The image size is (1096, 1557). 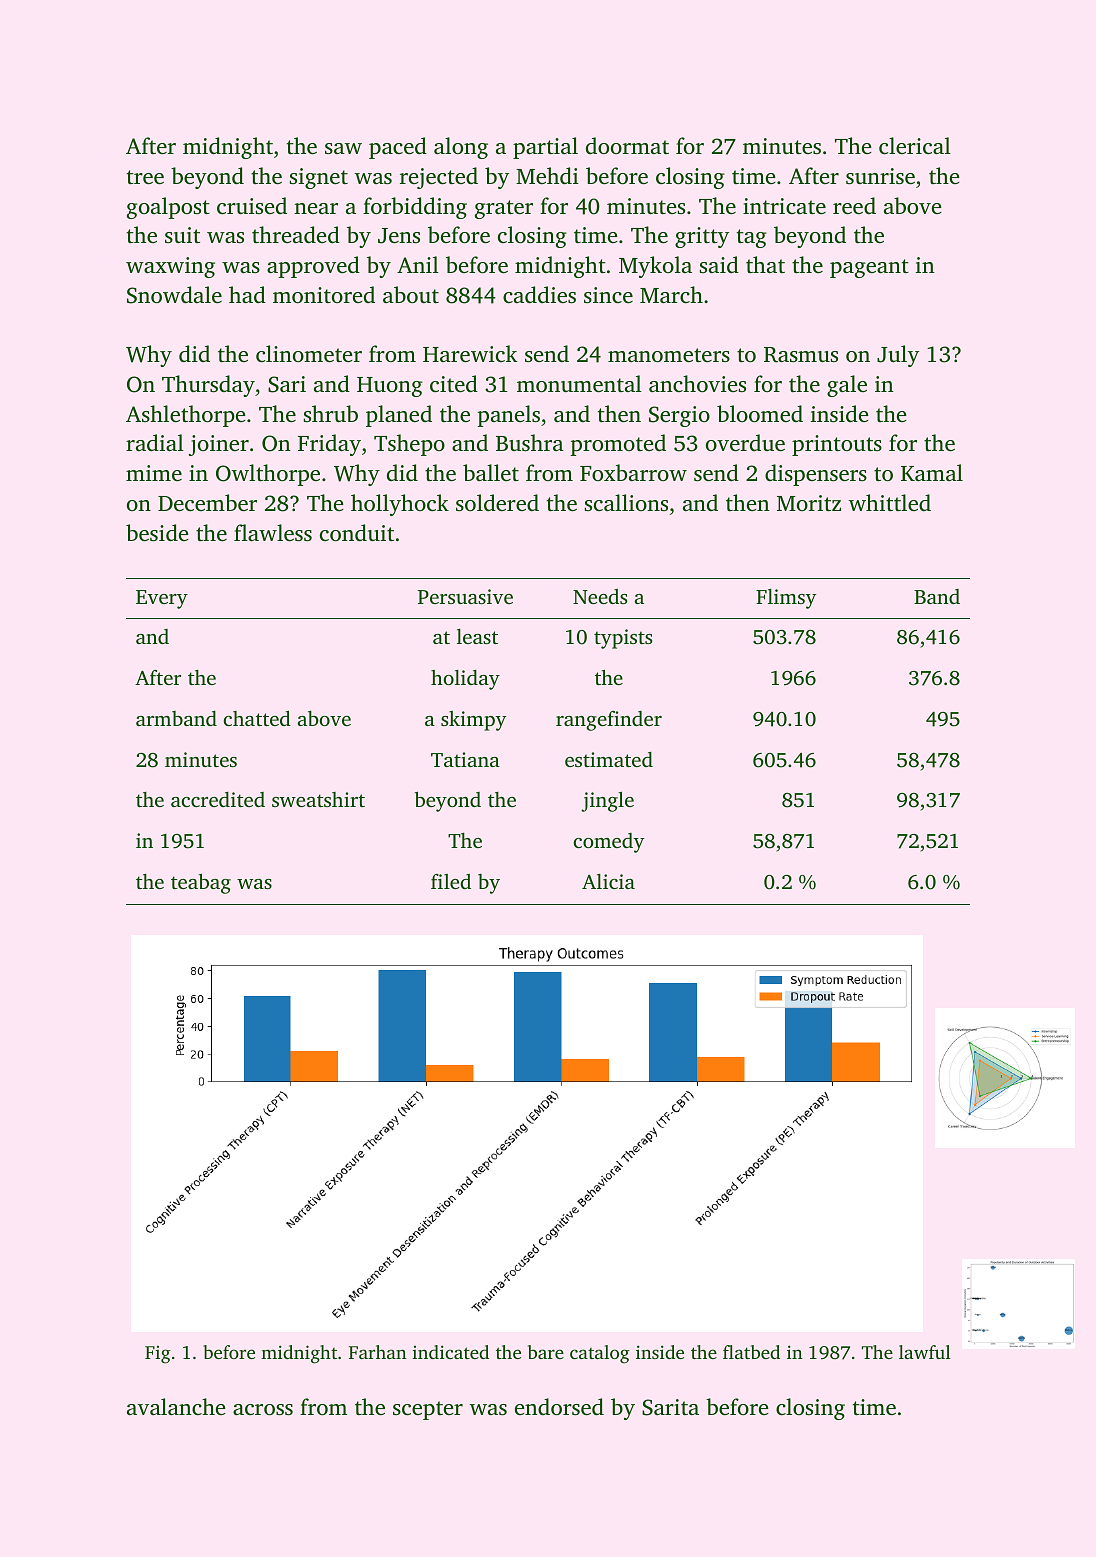 I want to click on comedy, so click(x=608, y=843).
